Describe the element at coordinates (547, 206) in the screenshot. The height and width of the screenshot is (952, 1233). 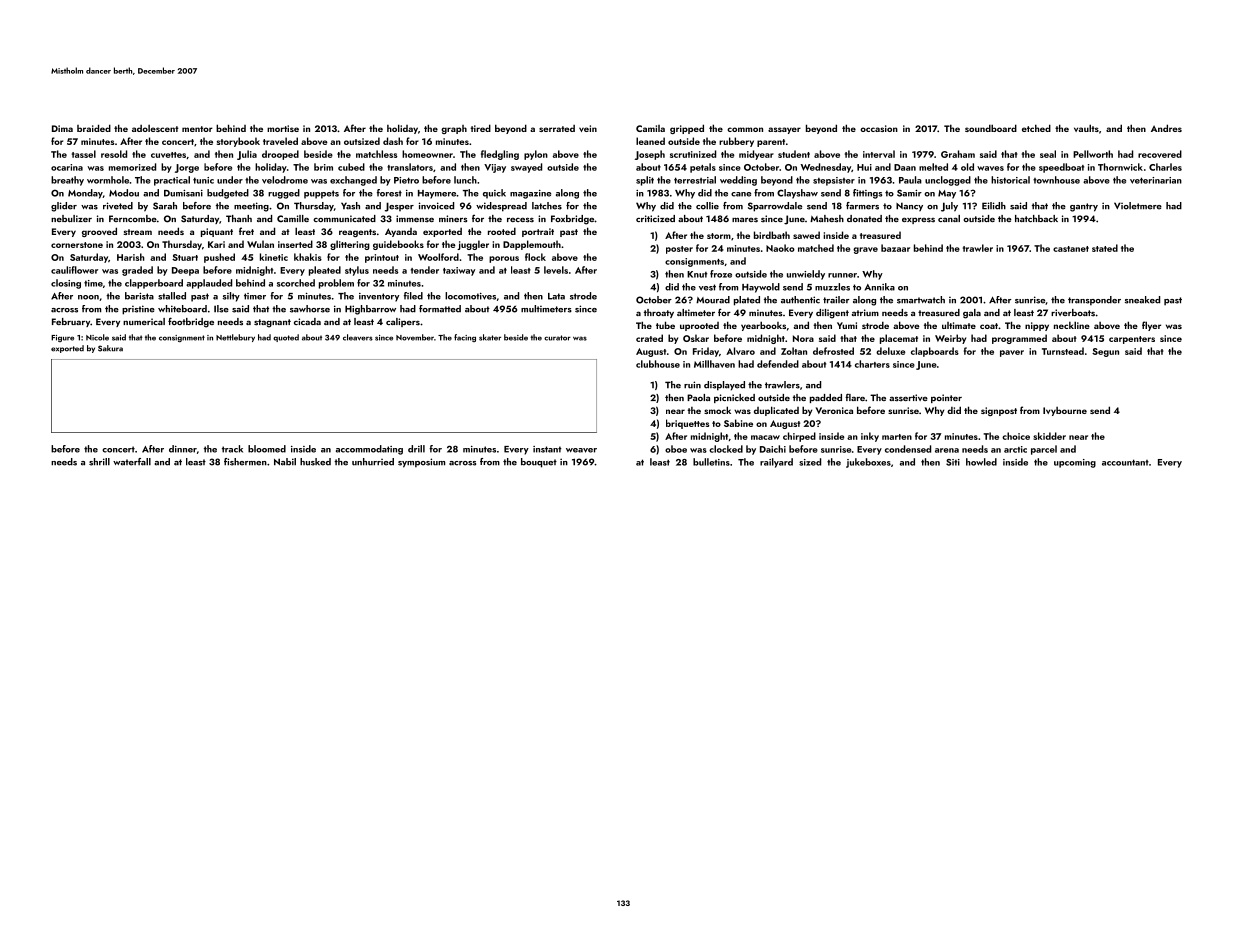
I see `latches` at that location.
